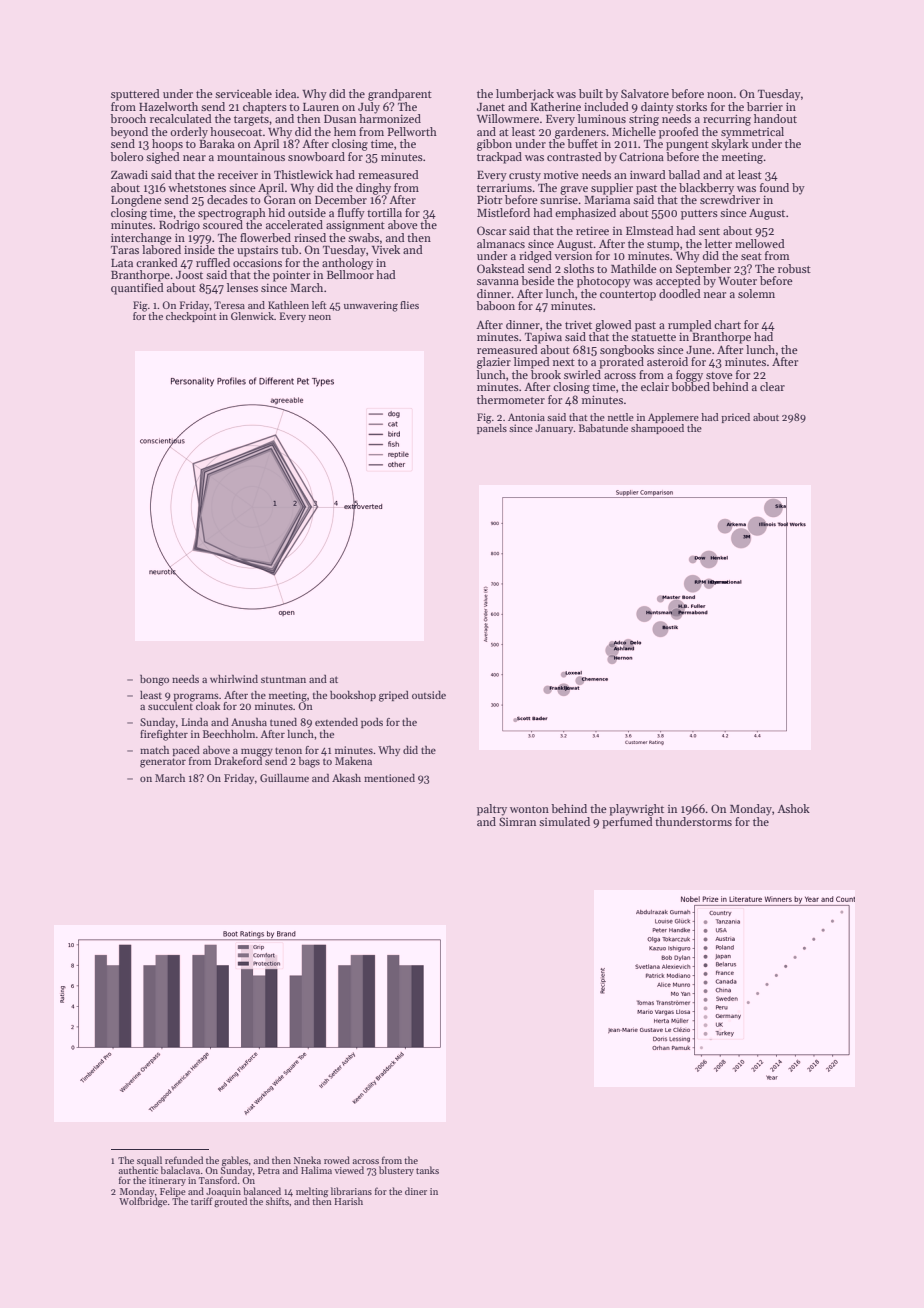 The image size is (924, 1308). I want to click on asteroid, so click(667, 361).
